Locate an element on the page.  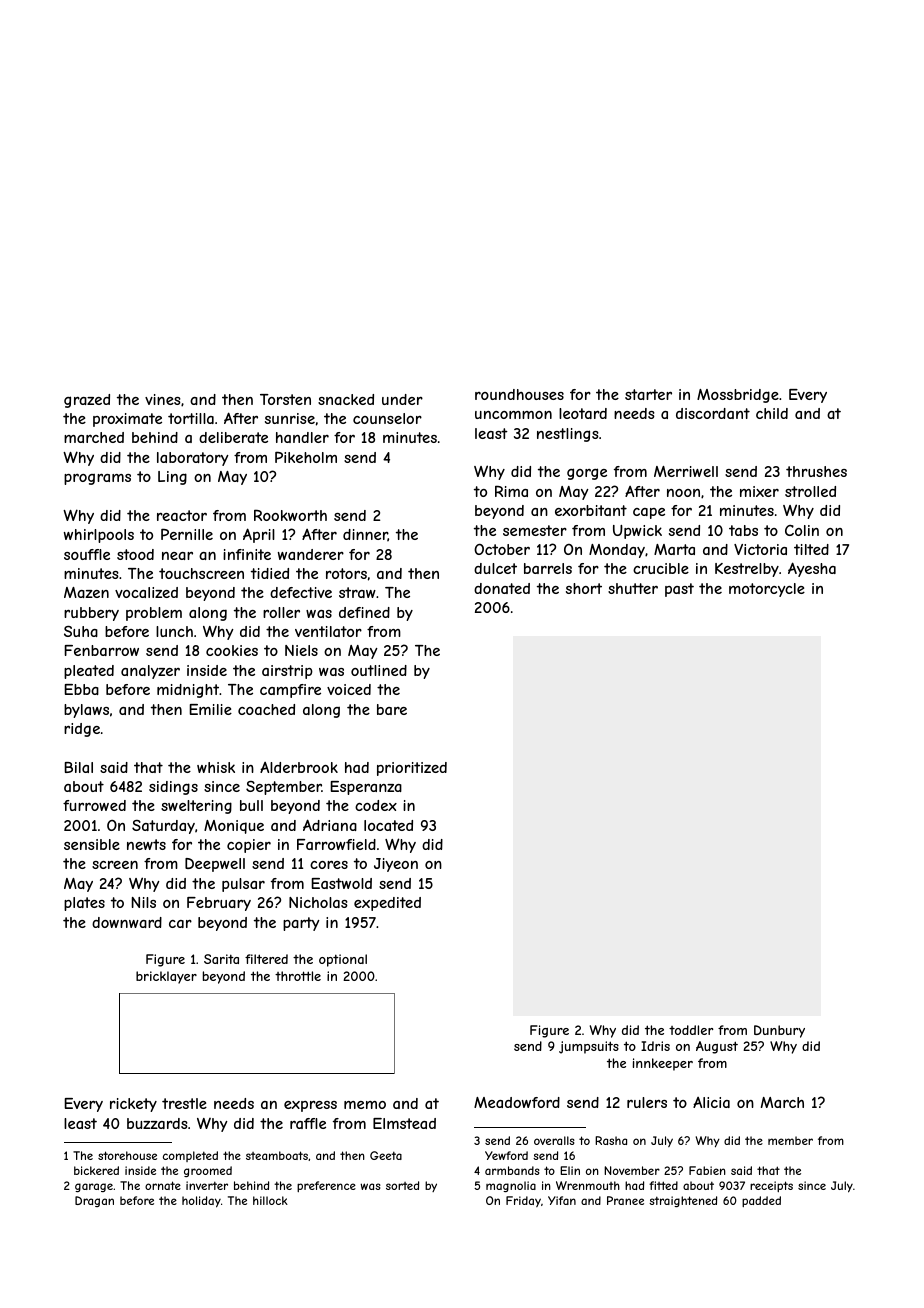
prioritized is located at coordinates (412, 769).
